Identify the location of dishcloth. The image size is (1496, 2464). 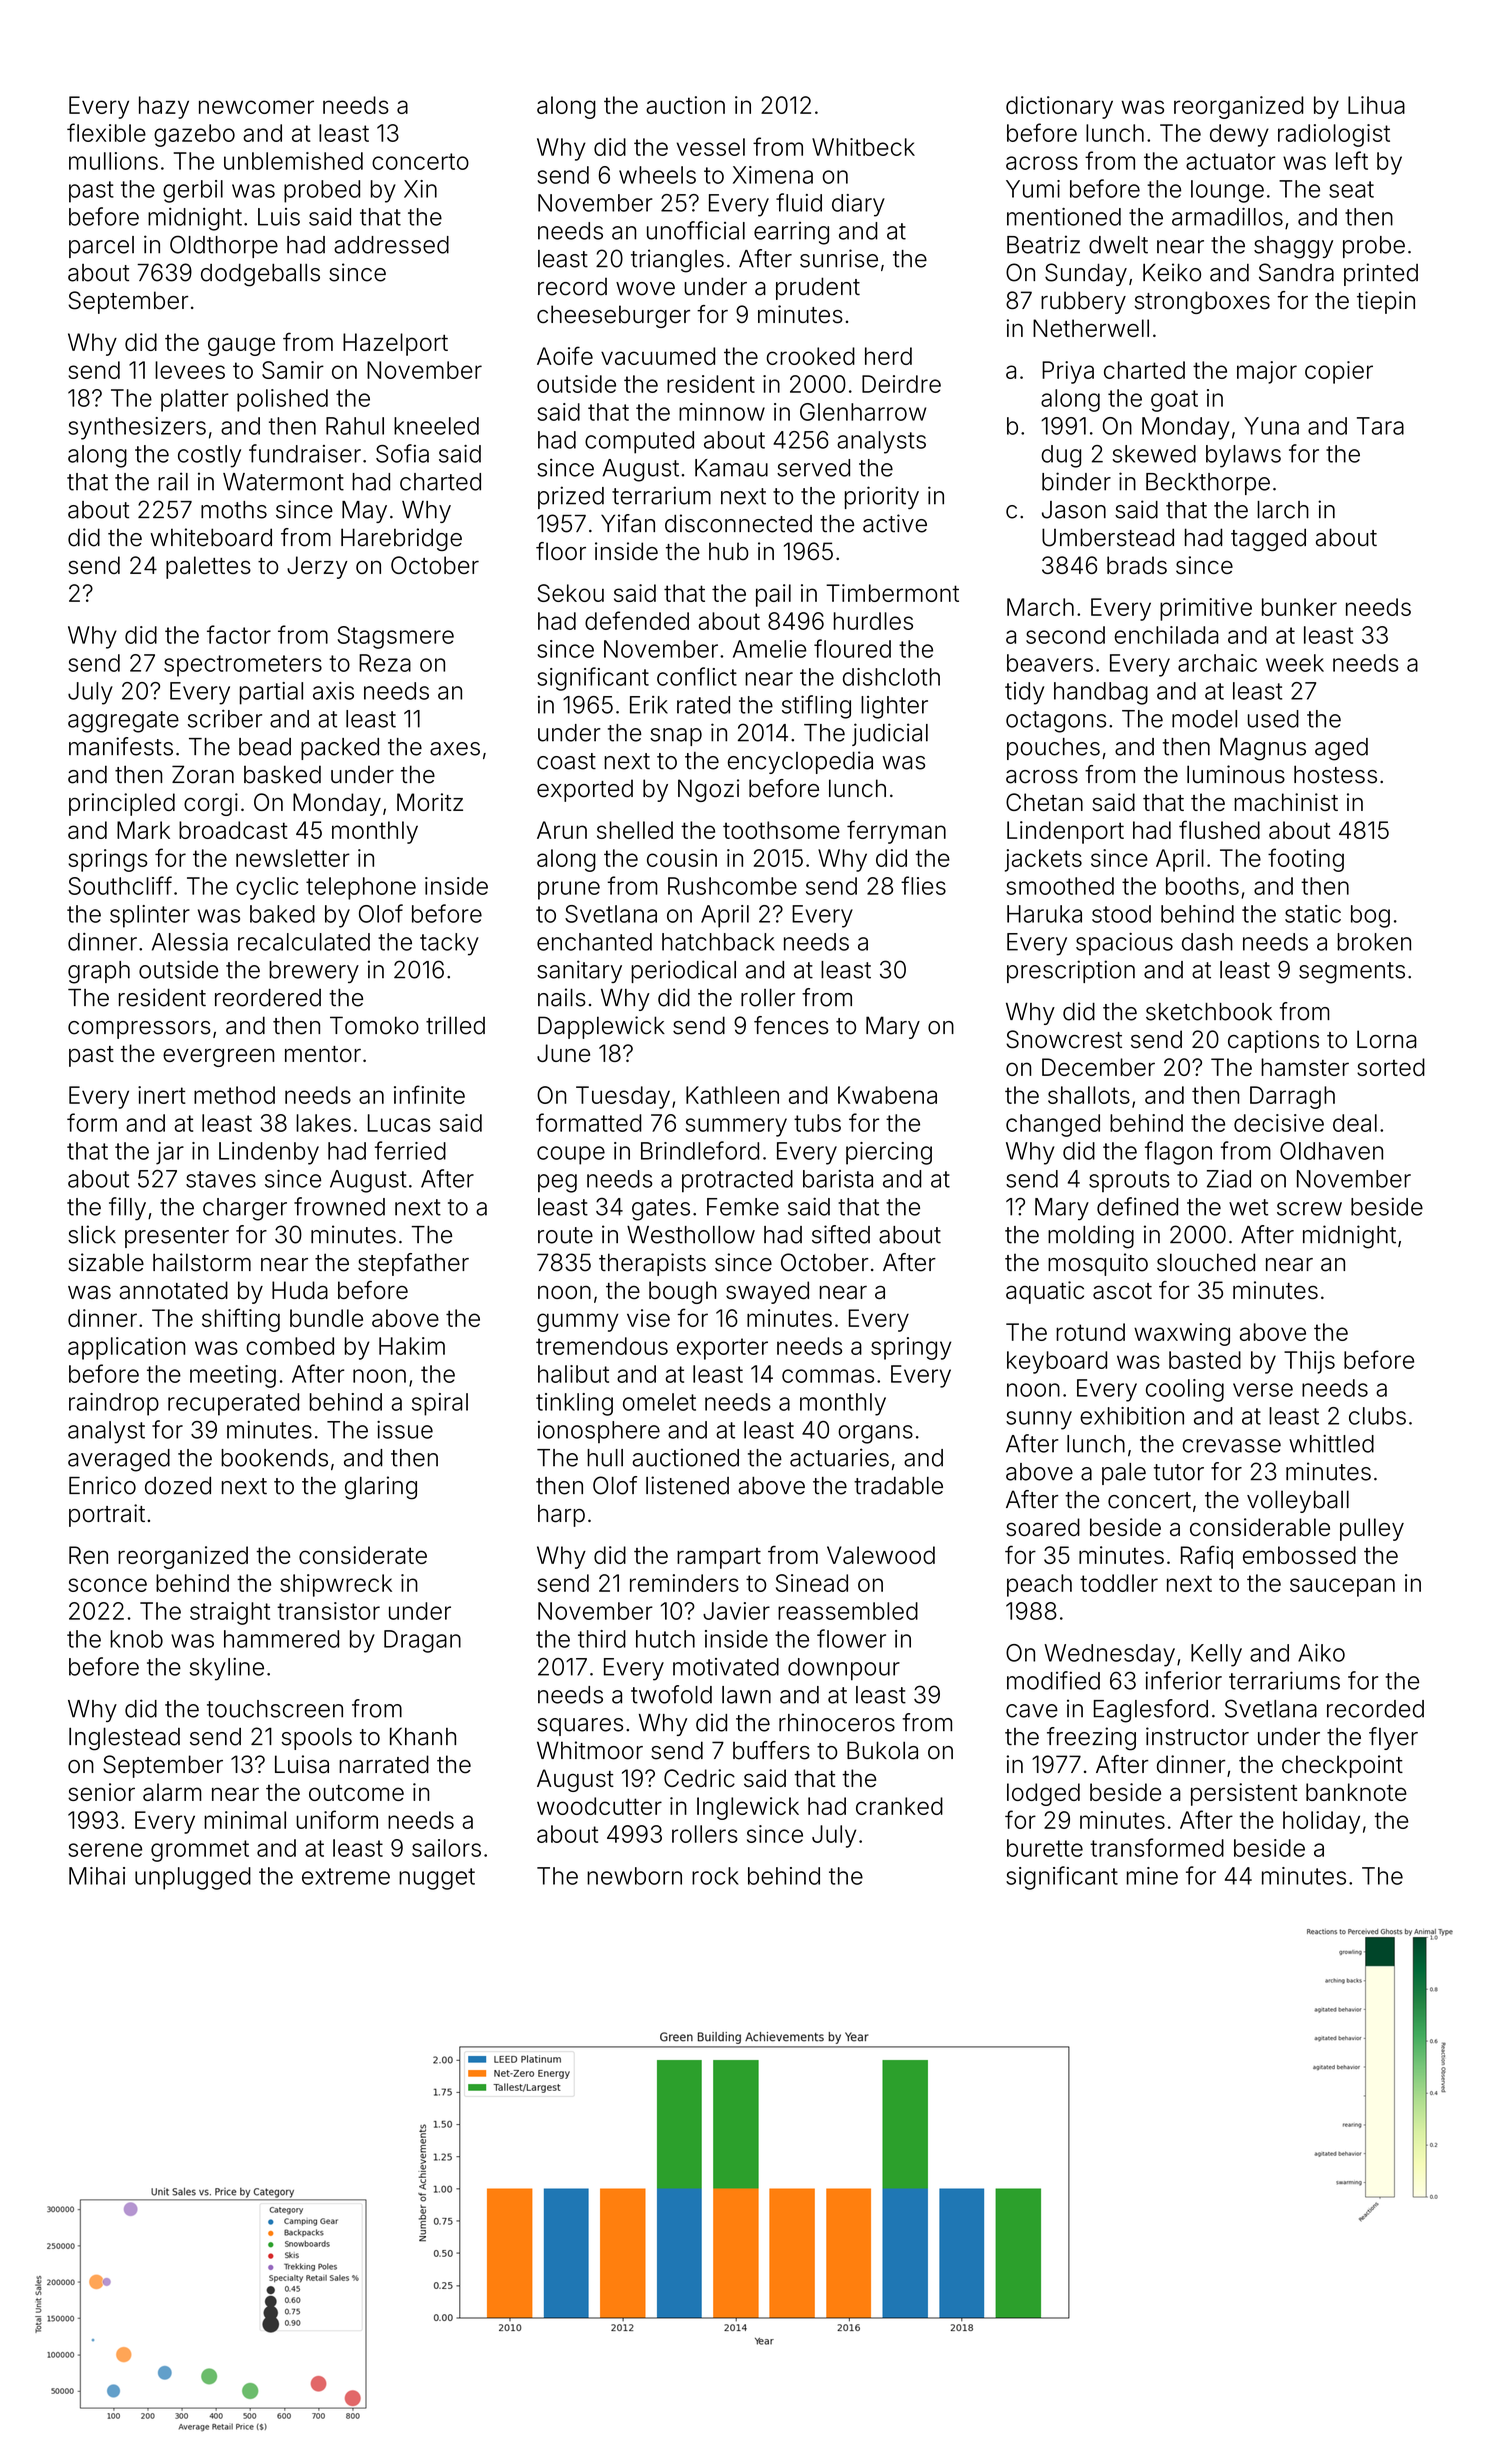
(891, 677).
